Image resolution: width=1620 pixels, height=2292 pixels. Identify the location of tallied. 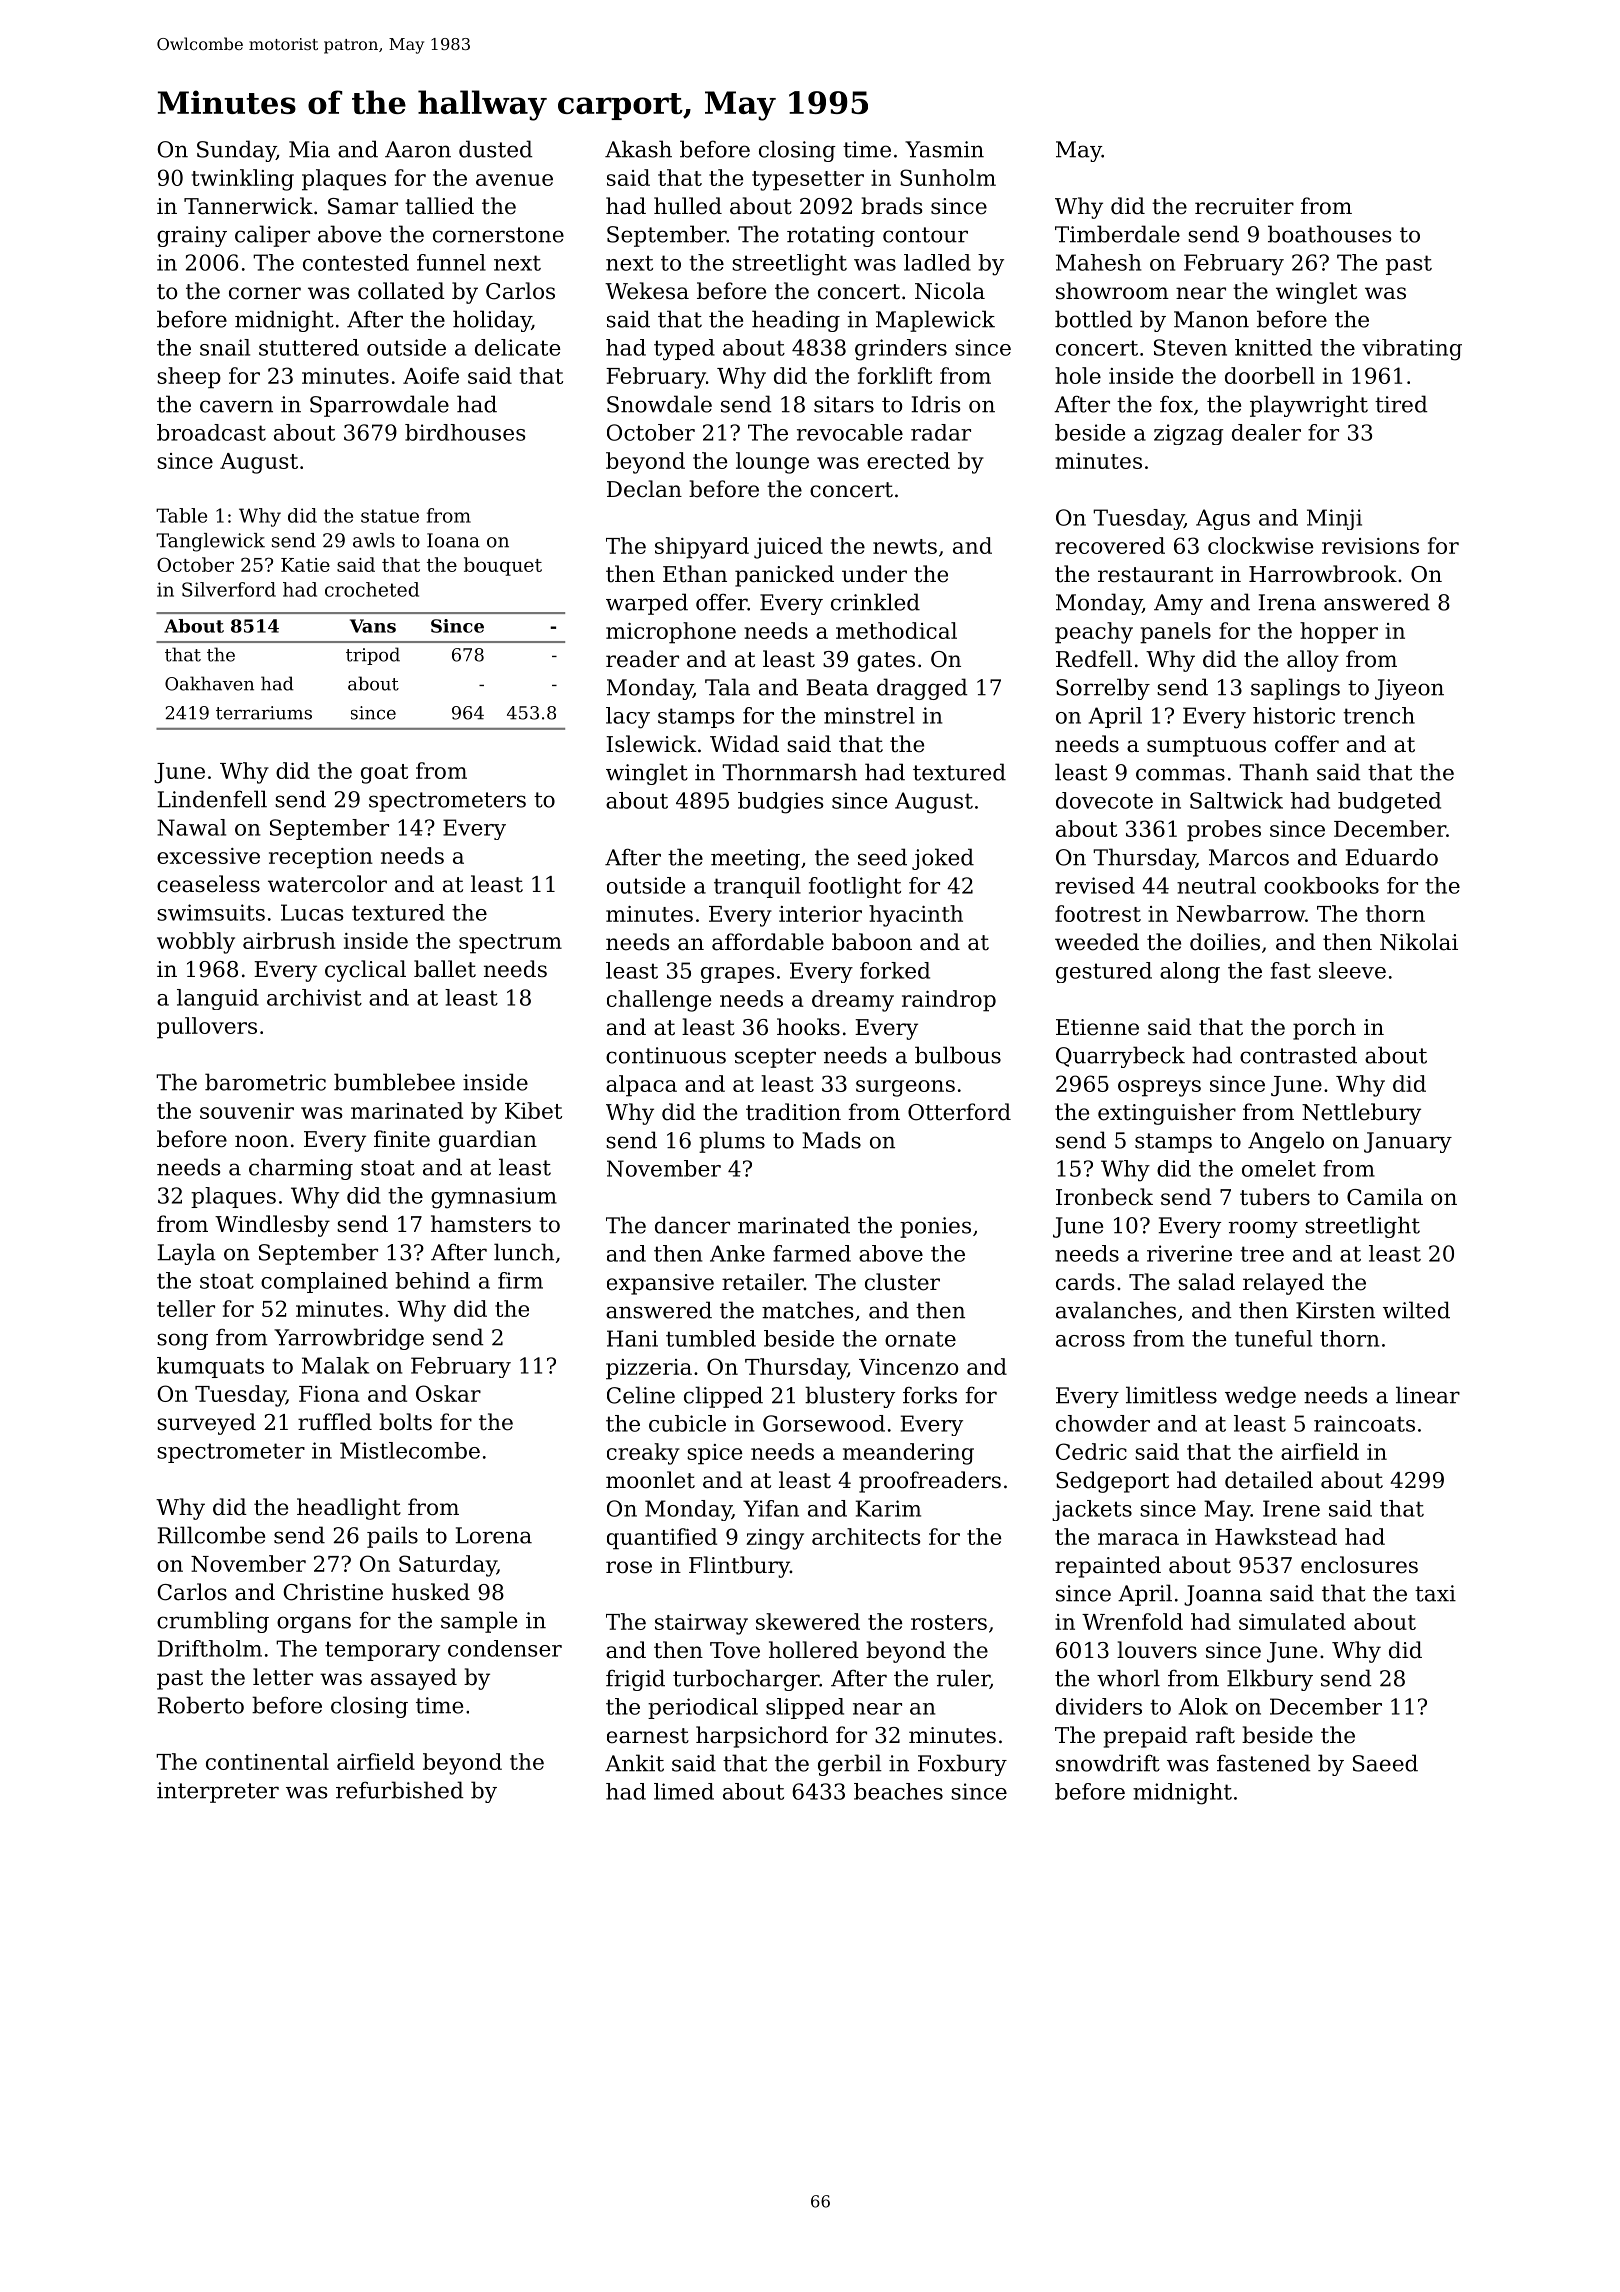
(439, 206).
